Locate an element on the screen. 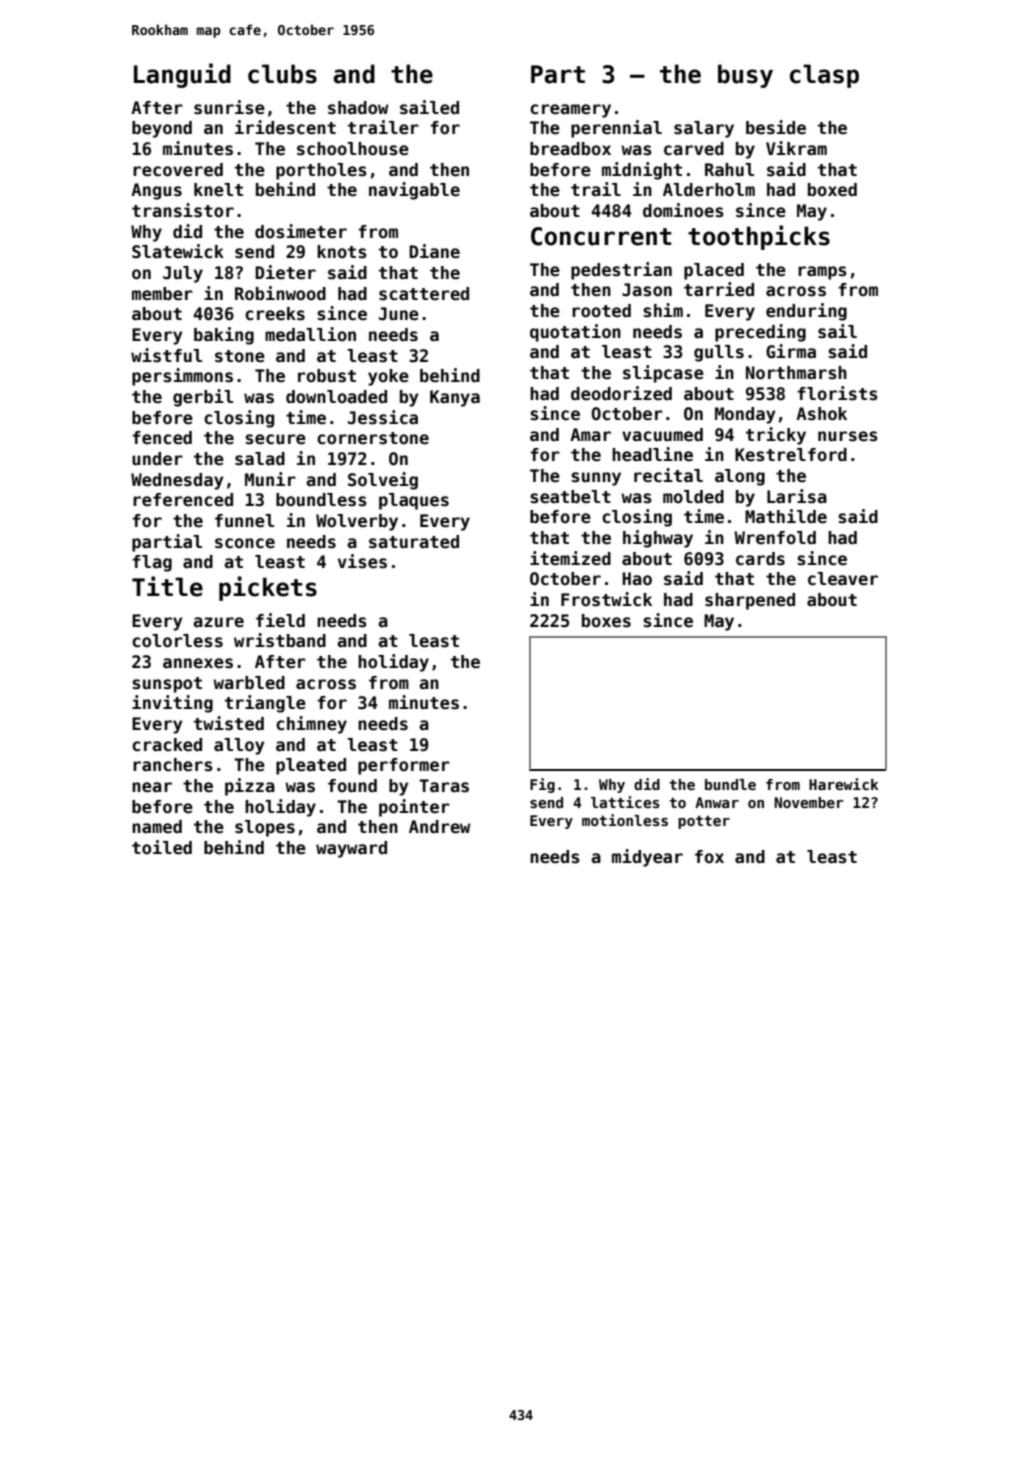 The width and height of the screenshot is (1018, 1475). boxes is located at coordinates (606, 621).
